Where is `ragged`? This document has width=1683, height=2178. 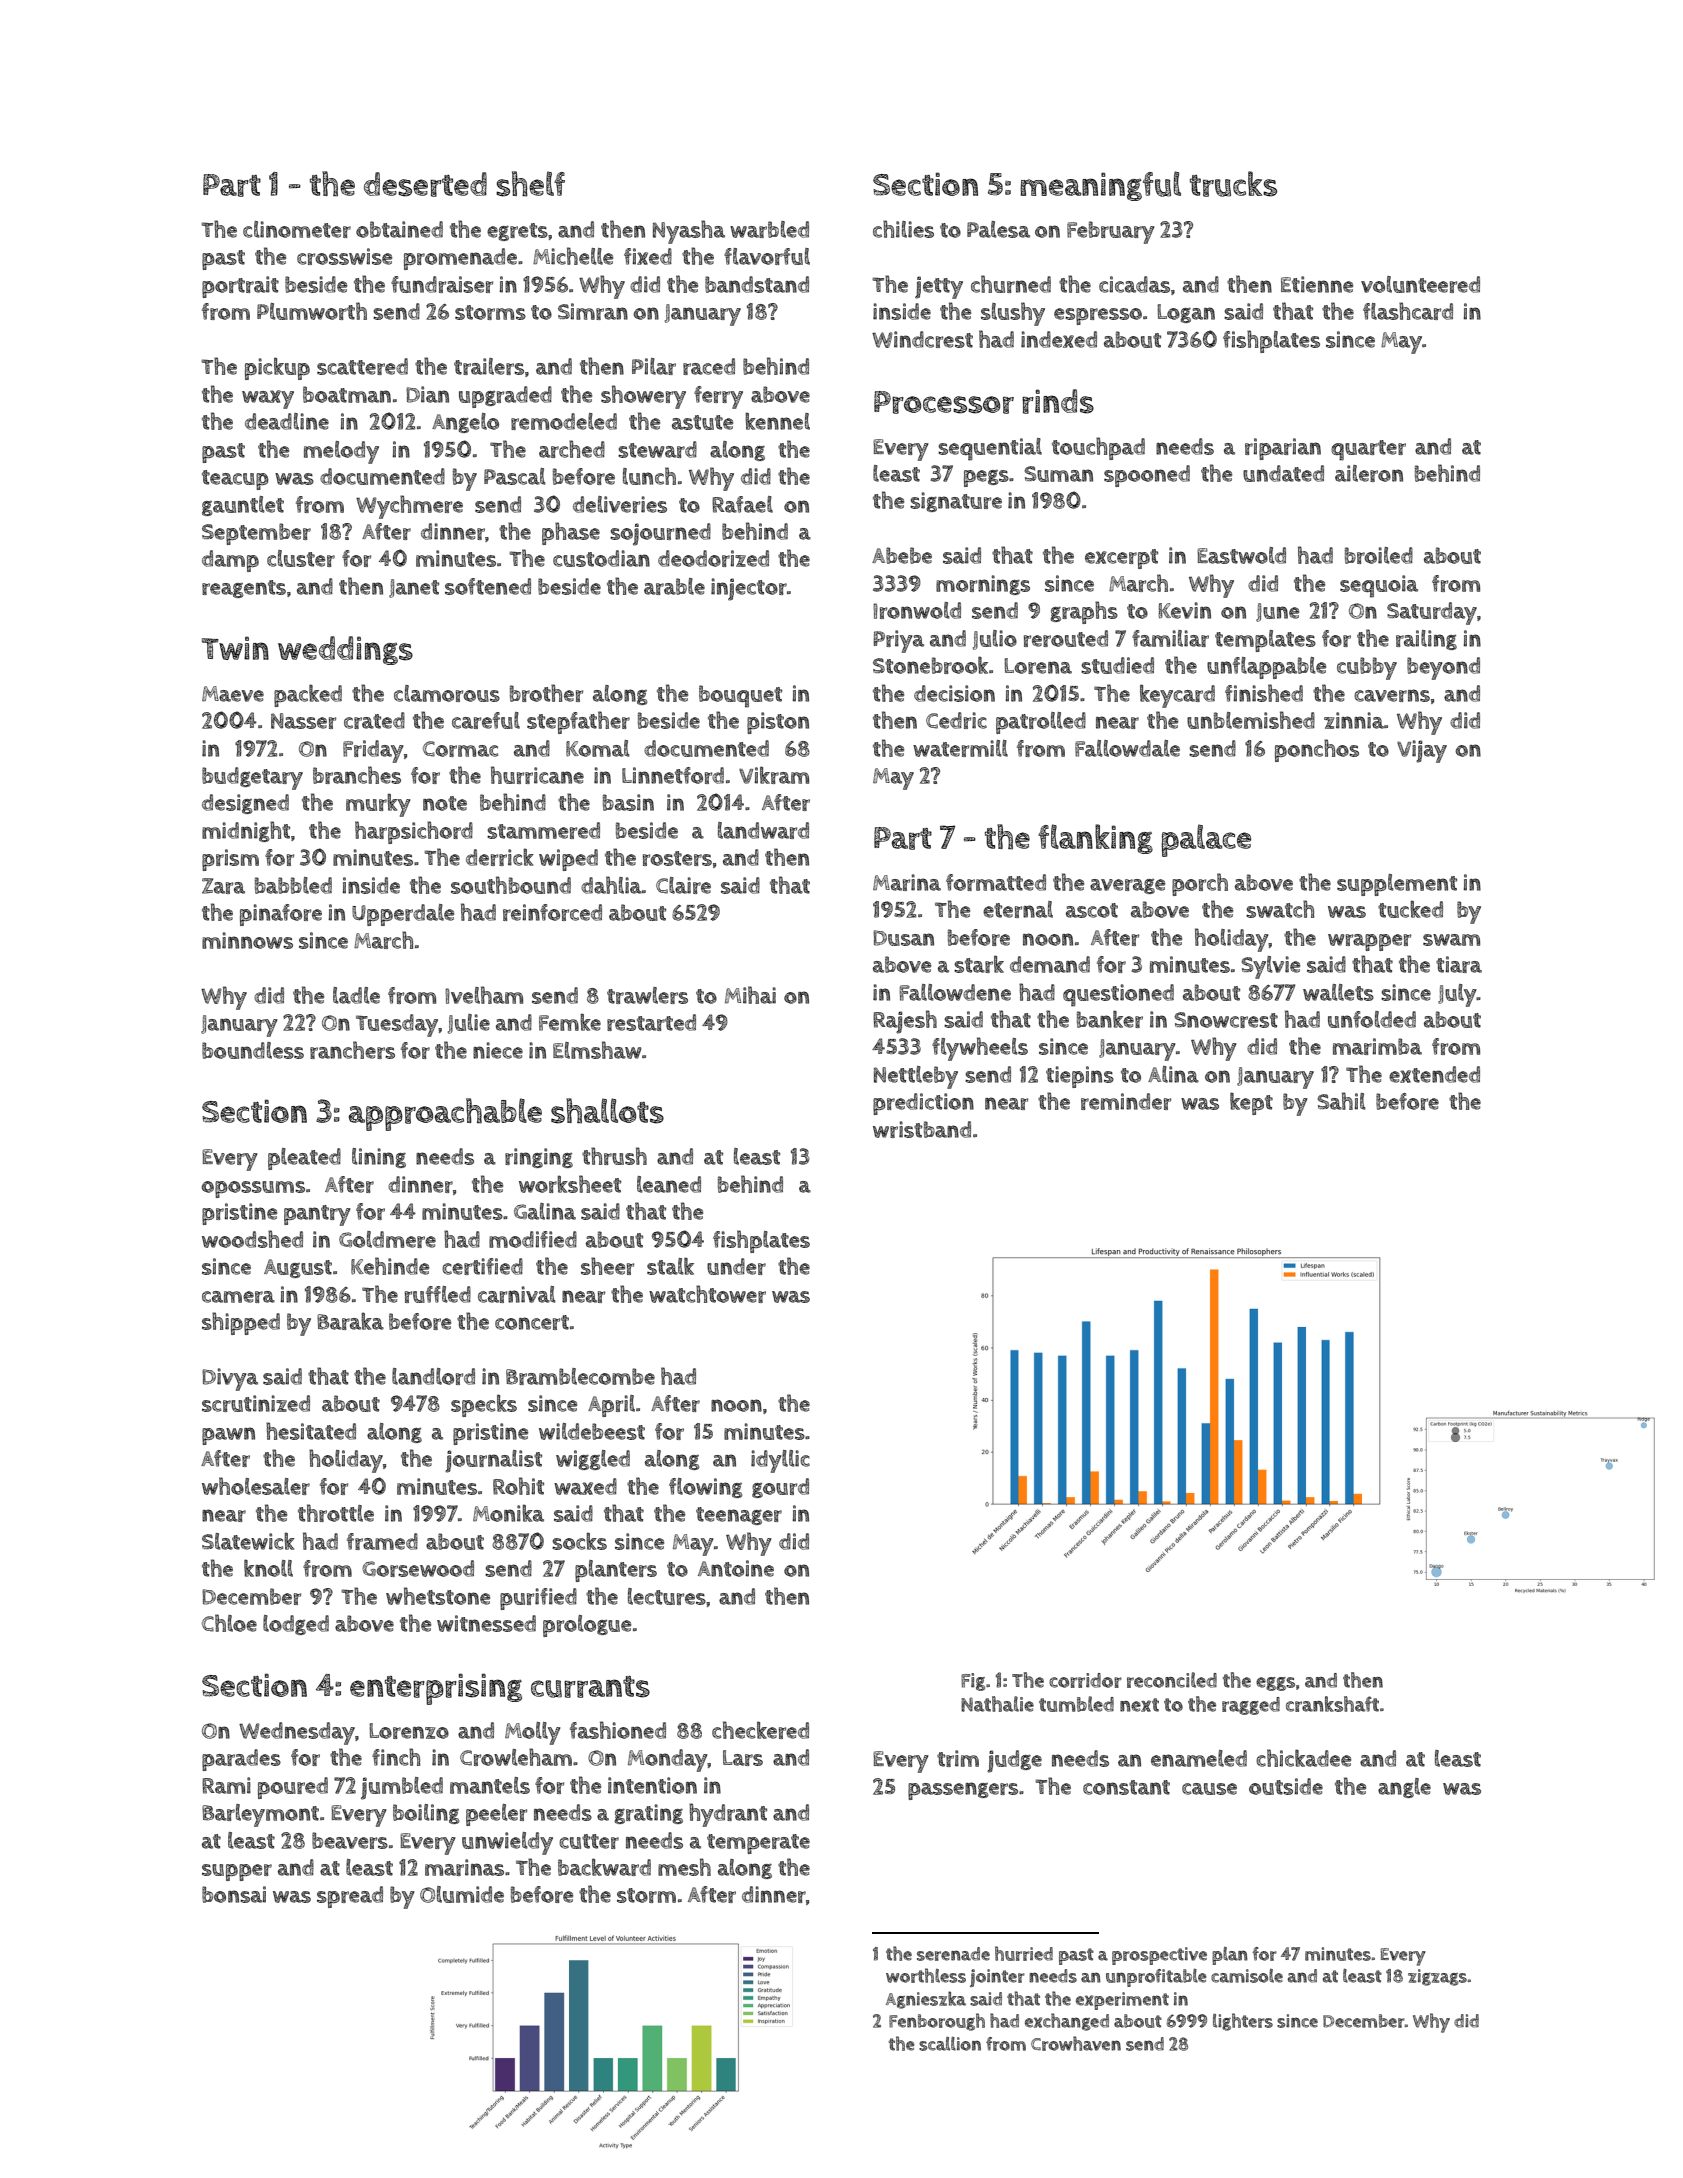 ragged is located at coordinates (1251, 1706).
